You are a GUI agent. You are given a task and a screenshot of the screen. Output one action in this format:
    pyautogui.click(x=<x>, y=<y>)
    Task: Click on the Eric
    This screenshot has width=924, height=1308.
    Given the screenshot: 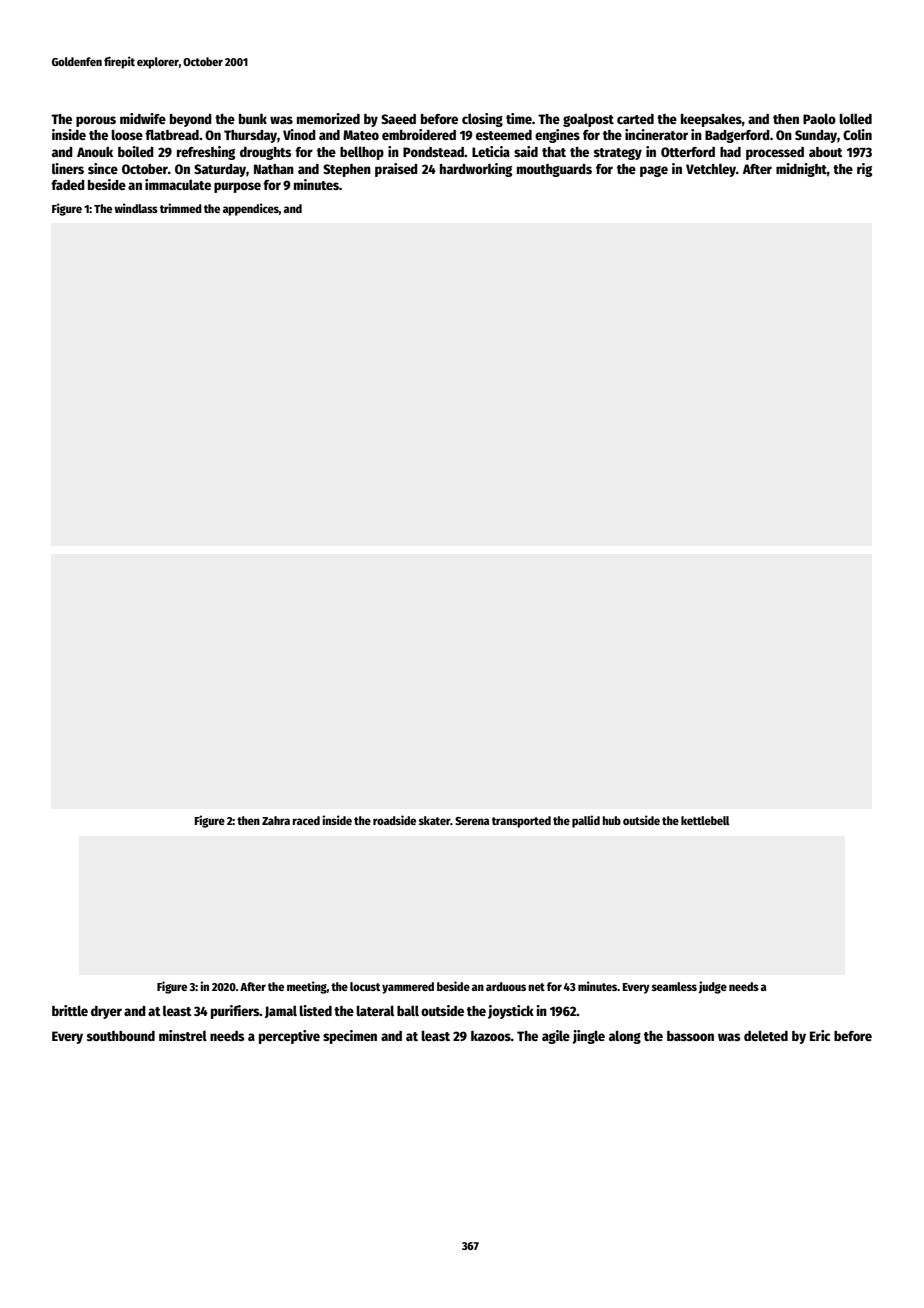 What is the action you would take?
    pyautogui.click(x=820, y=1035)
